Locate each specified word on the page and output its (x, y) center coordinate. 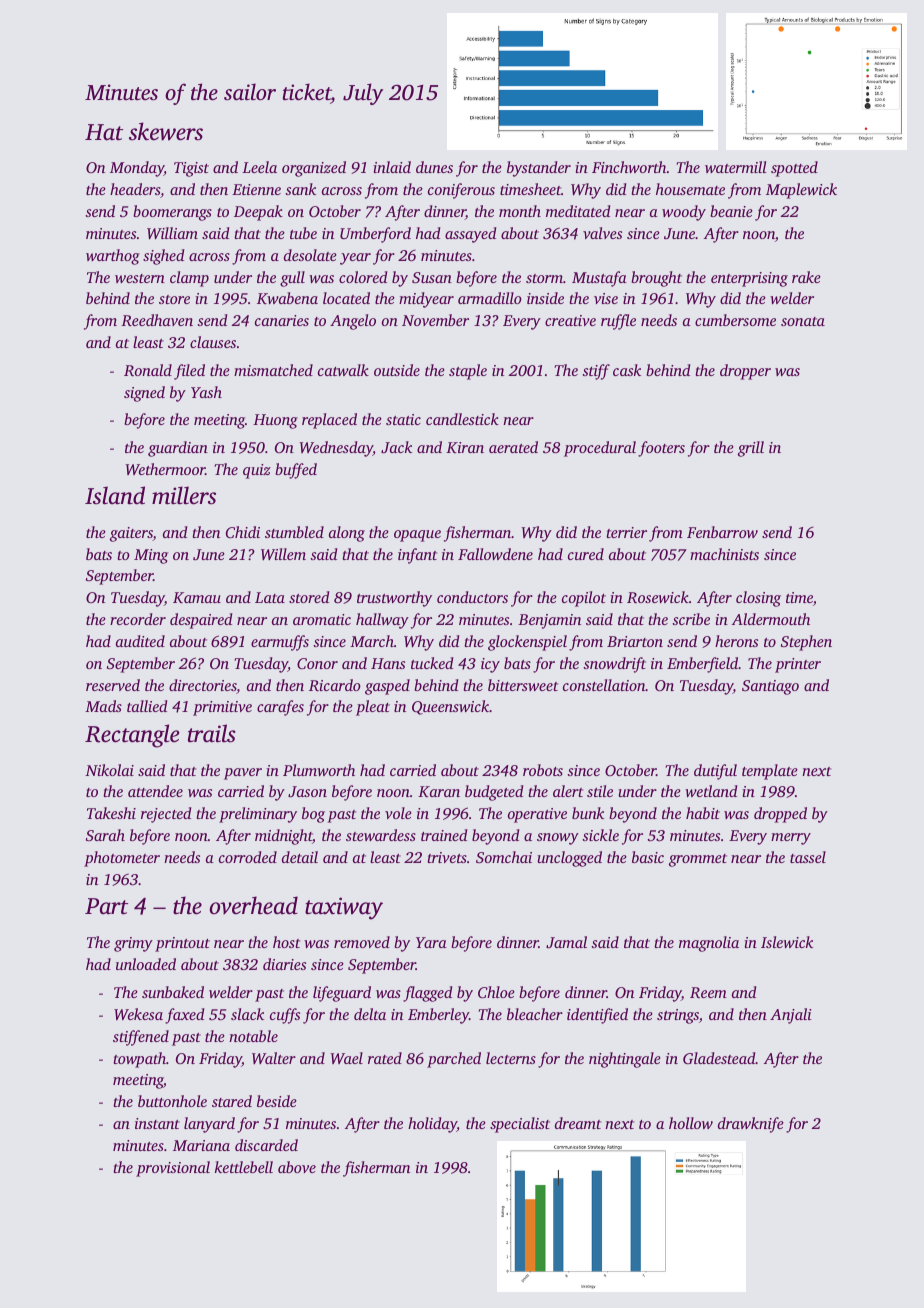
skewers (166, 131)
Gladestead (719, 1058)
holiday (432, 1125)
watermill (736, 167)
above (297, 1167)
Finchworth (629, 167)
